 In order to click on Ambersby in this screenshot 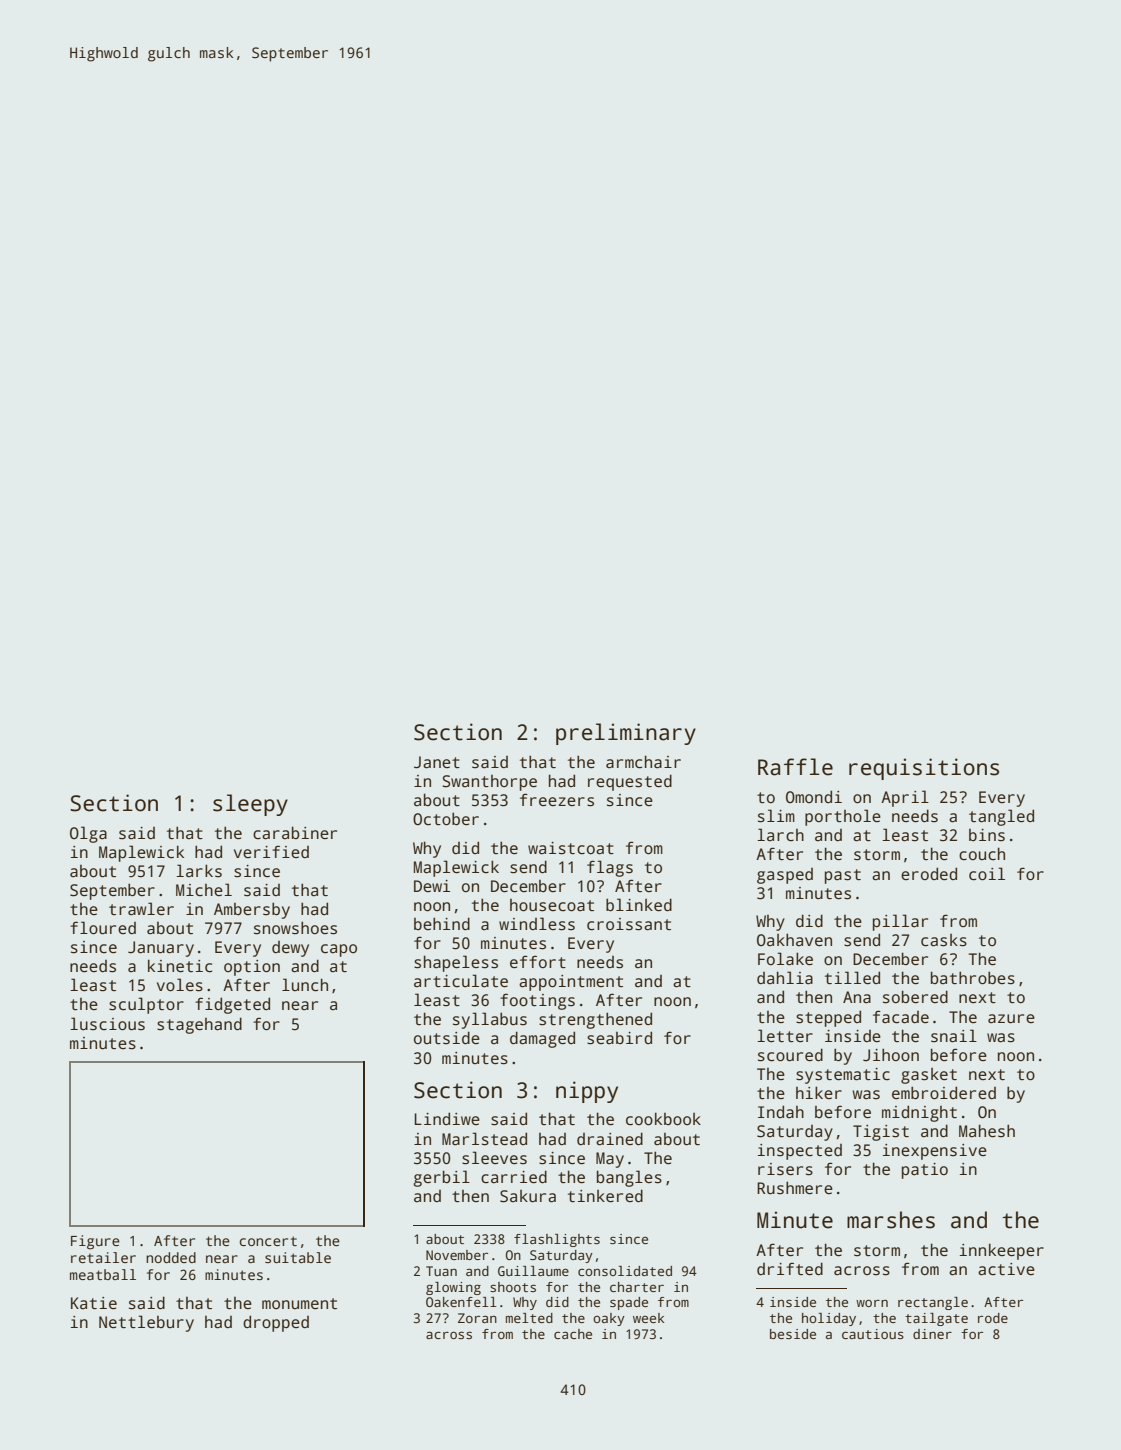, I will do `click(252, 910)`.
